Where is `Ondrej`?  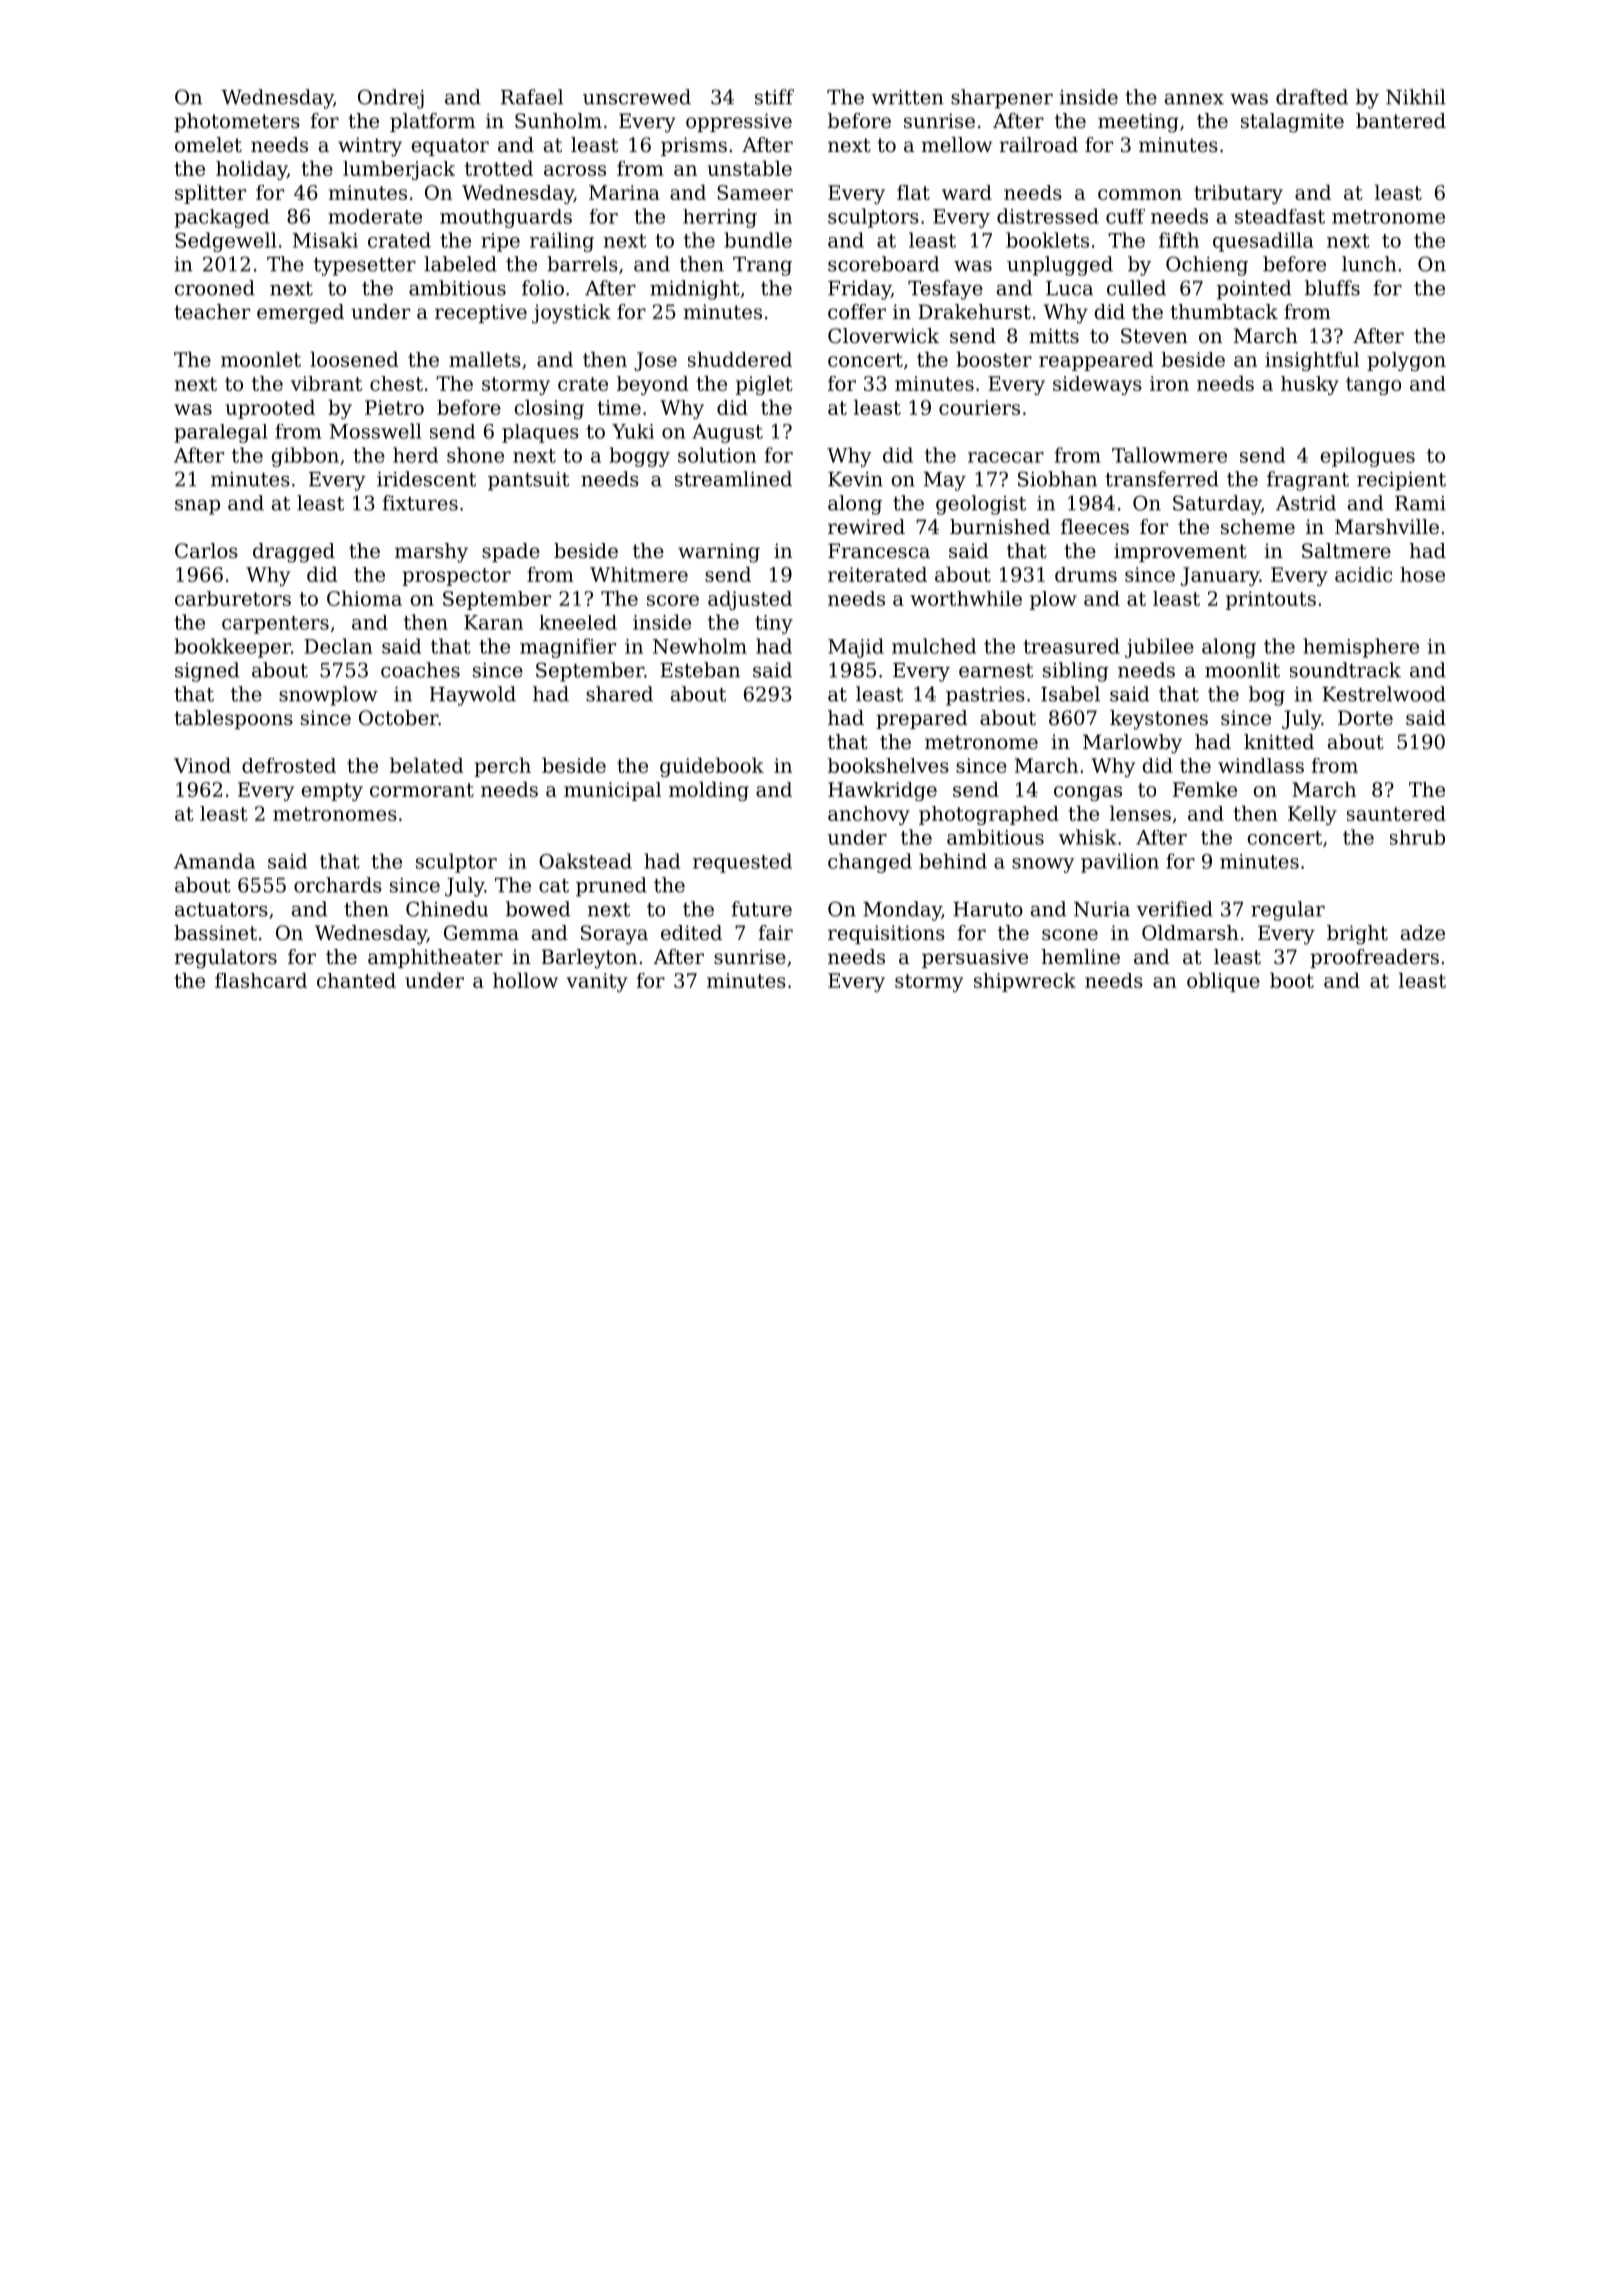 Ondrej is located at coordinates (391, 99).
